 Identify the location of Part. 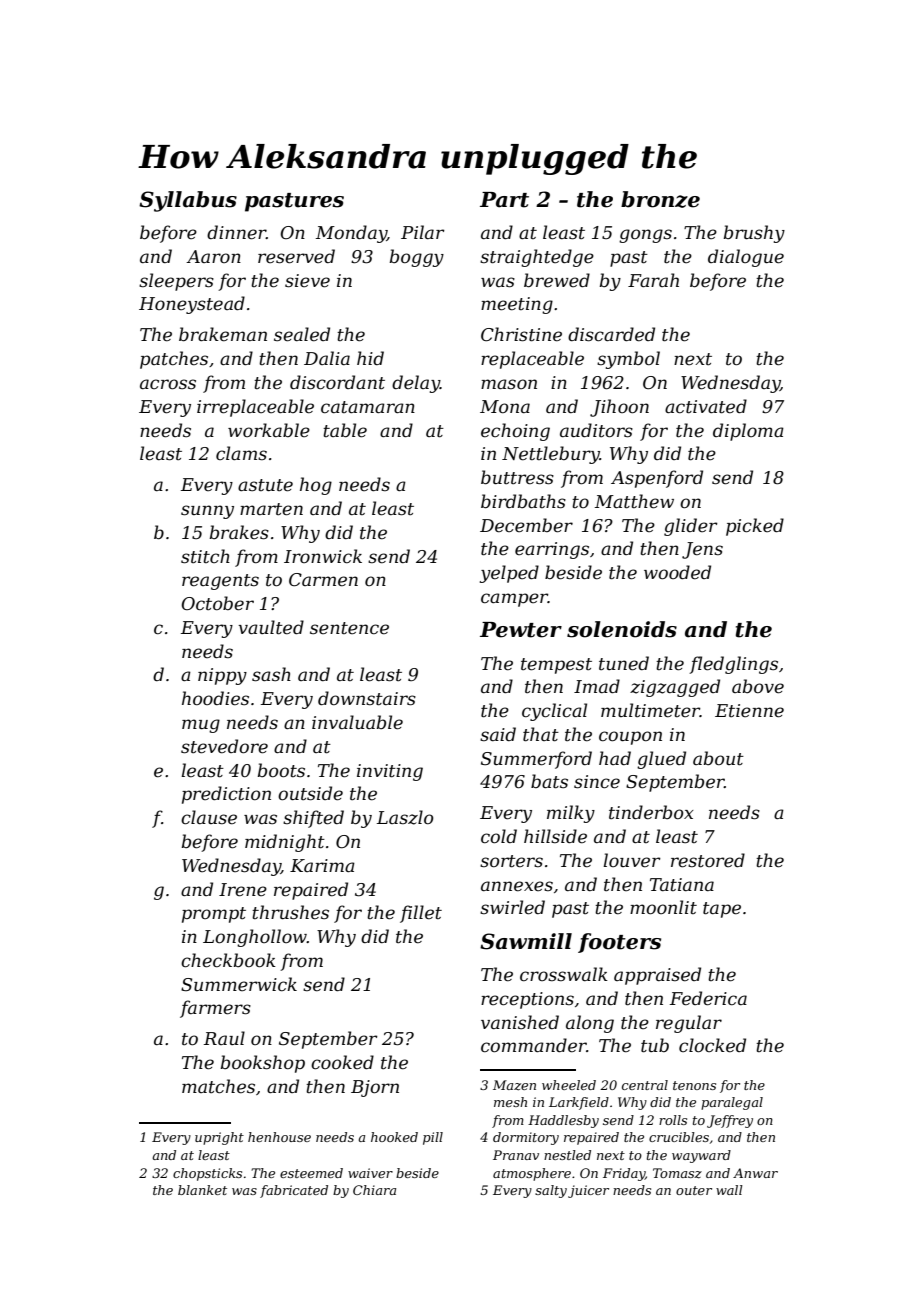
(504, 200).
